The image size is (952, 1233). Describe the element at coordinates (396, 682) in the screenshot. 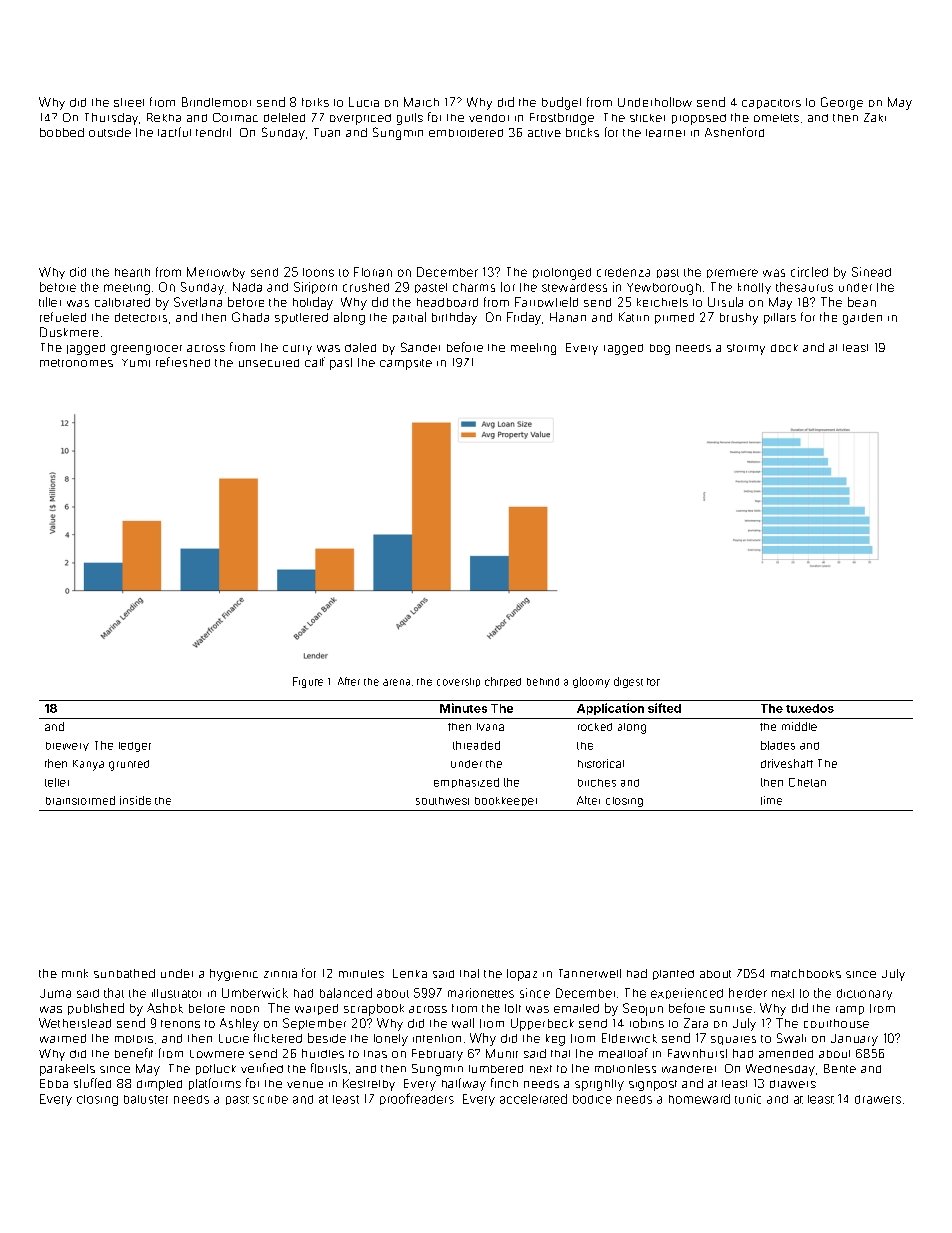

I see `arena` at that location.
